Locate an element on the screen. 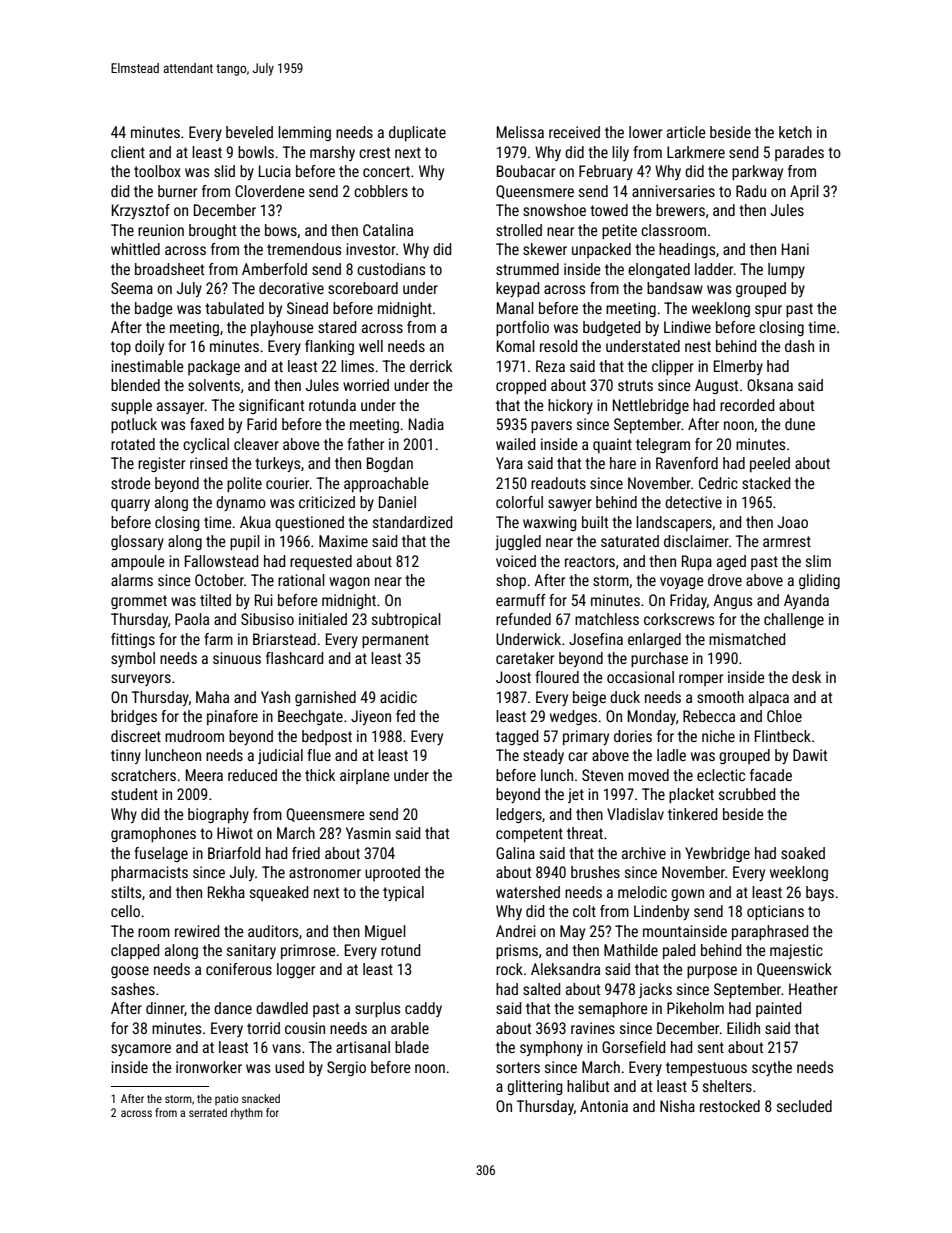 This screenshot has height=1233, width=952. Catalina is located at coordinates (388, 230).
